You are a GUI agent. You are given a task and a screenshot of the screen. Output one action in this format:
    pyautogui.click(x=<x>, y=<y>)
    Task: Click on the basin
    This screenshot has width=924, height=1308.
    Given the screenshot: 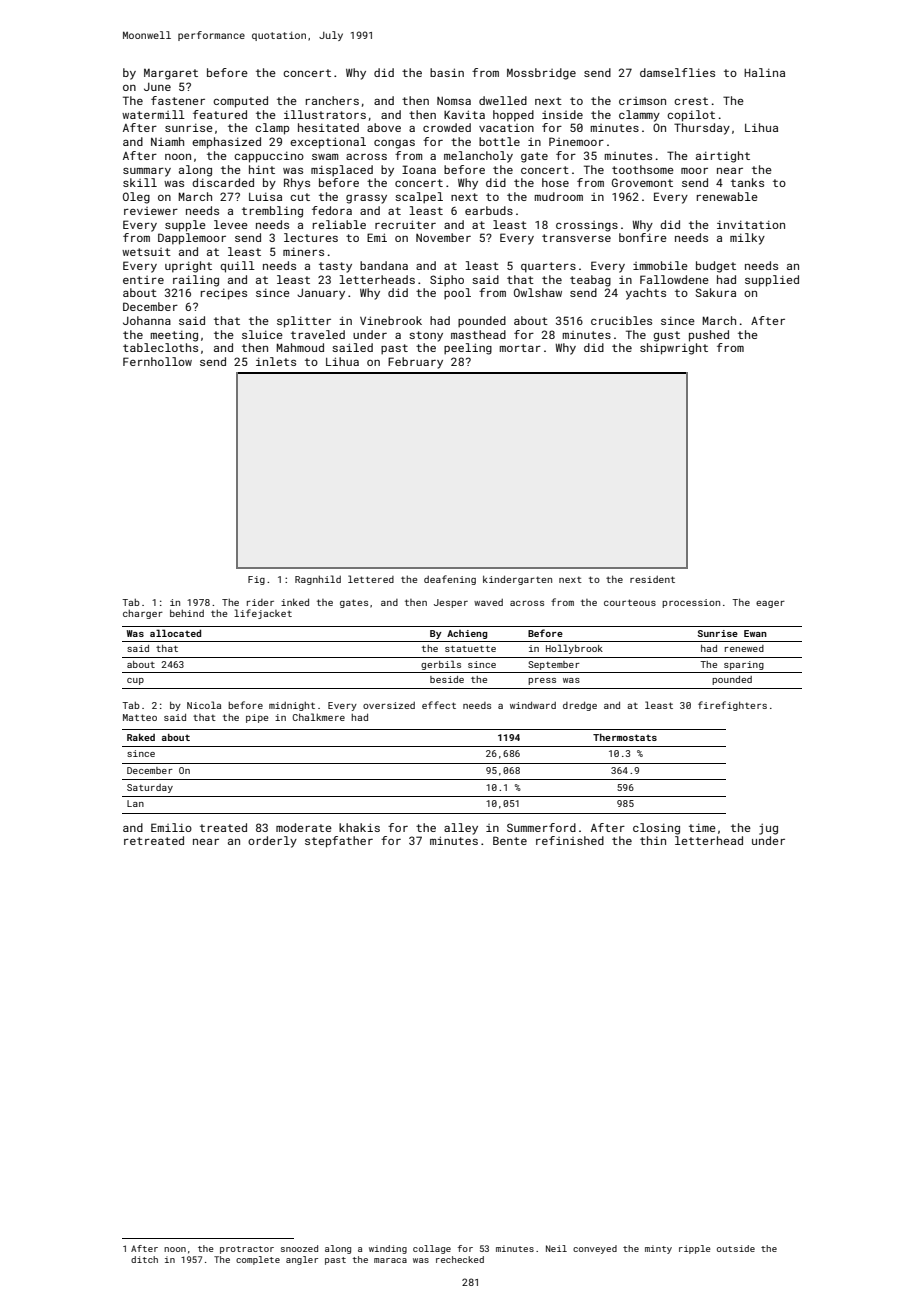 What is the action you would take?
    pyautogui.click(x=447, y=72)
